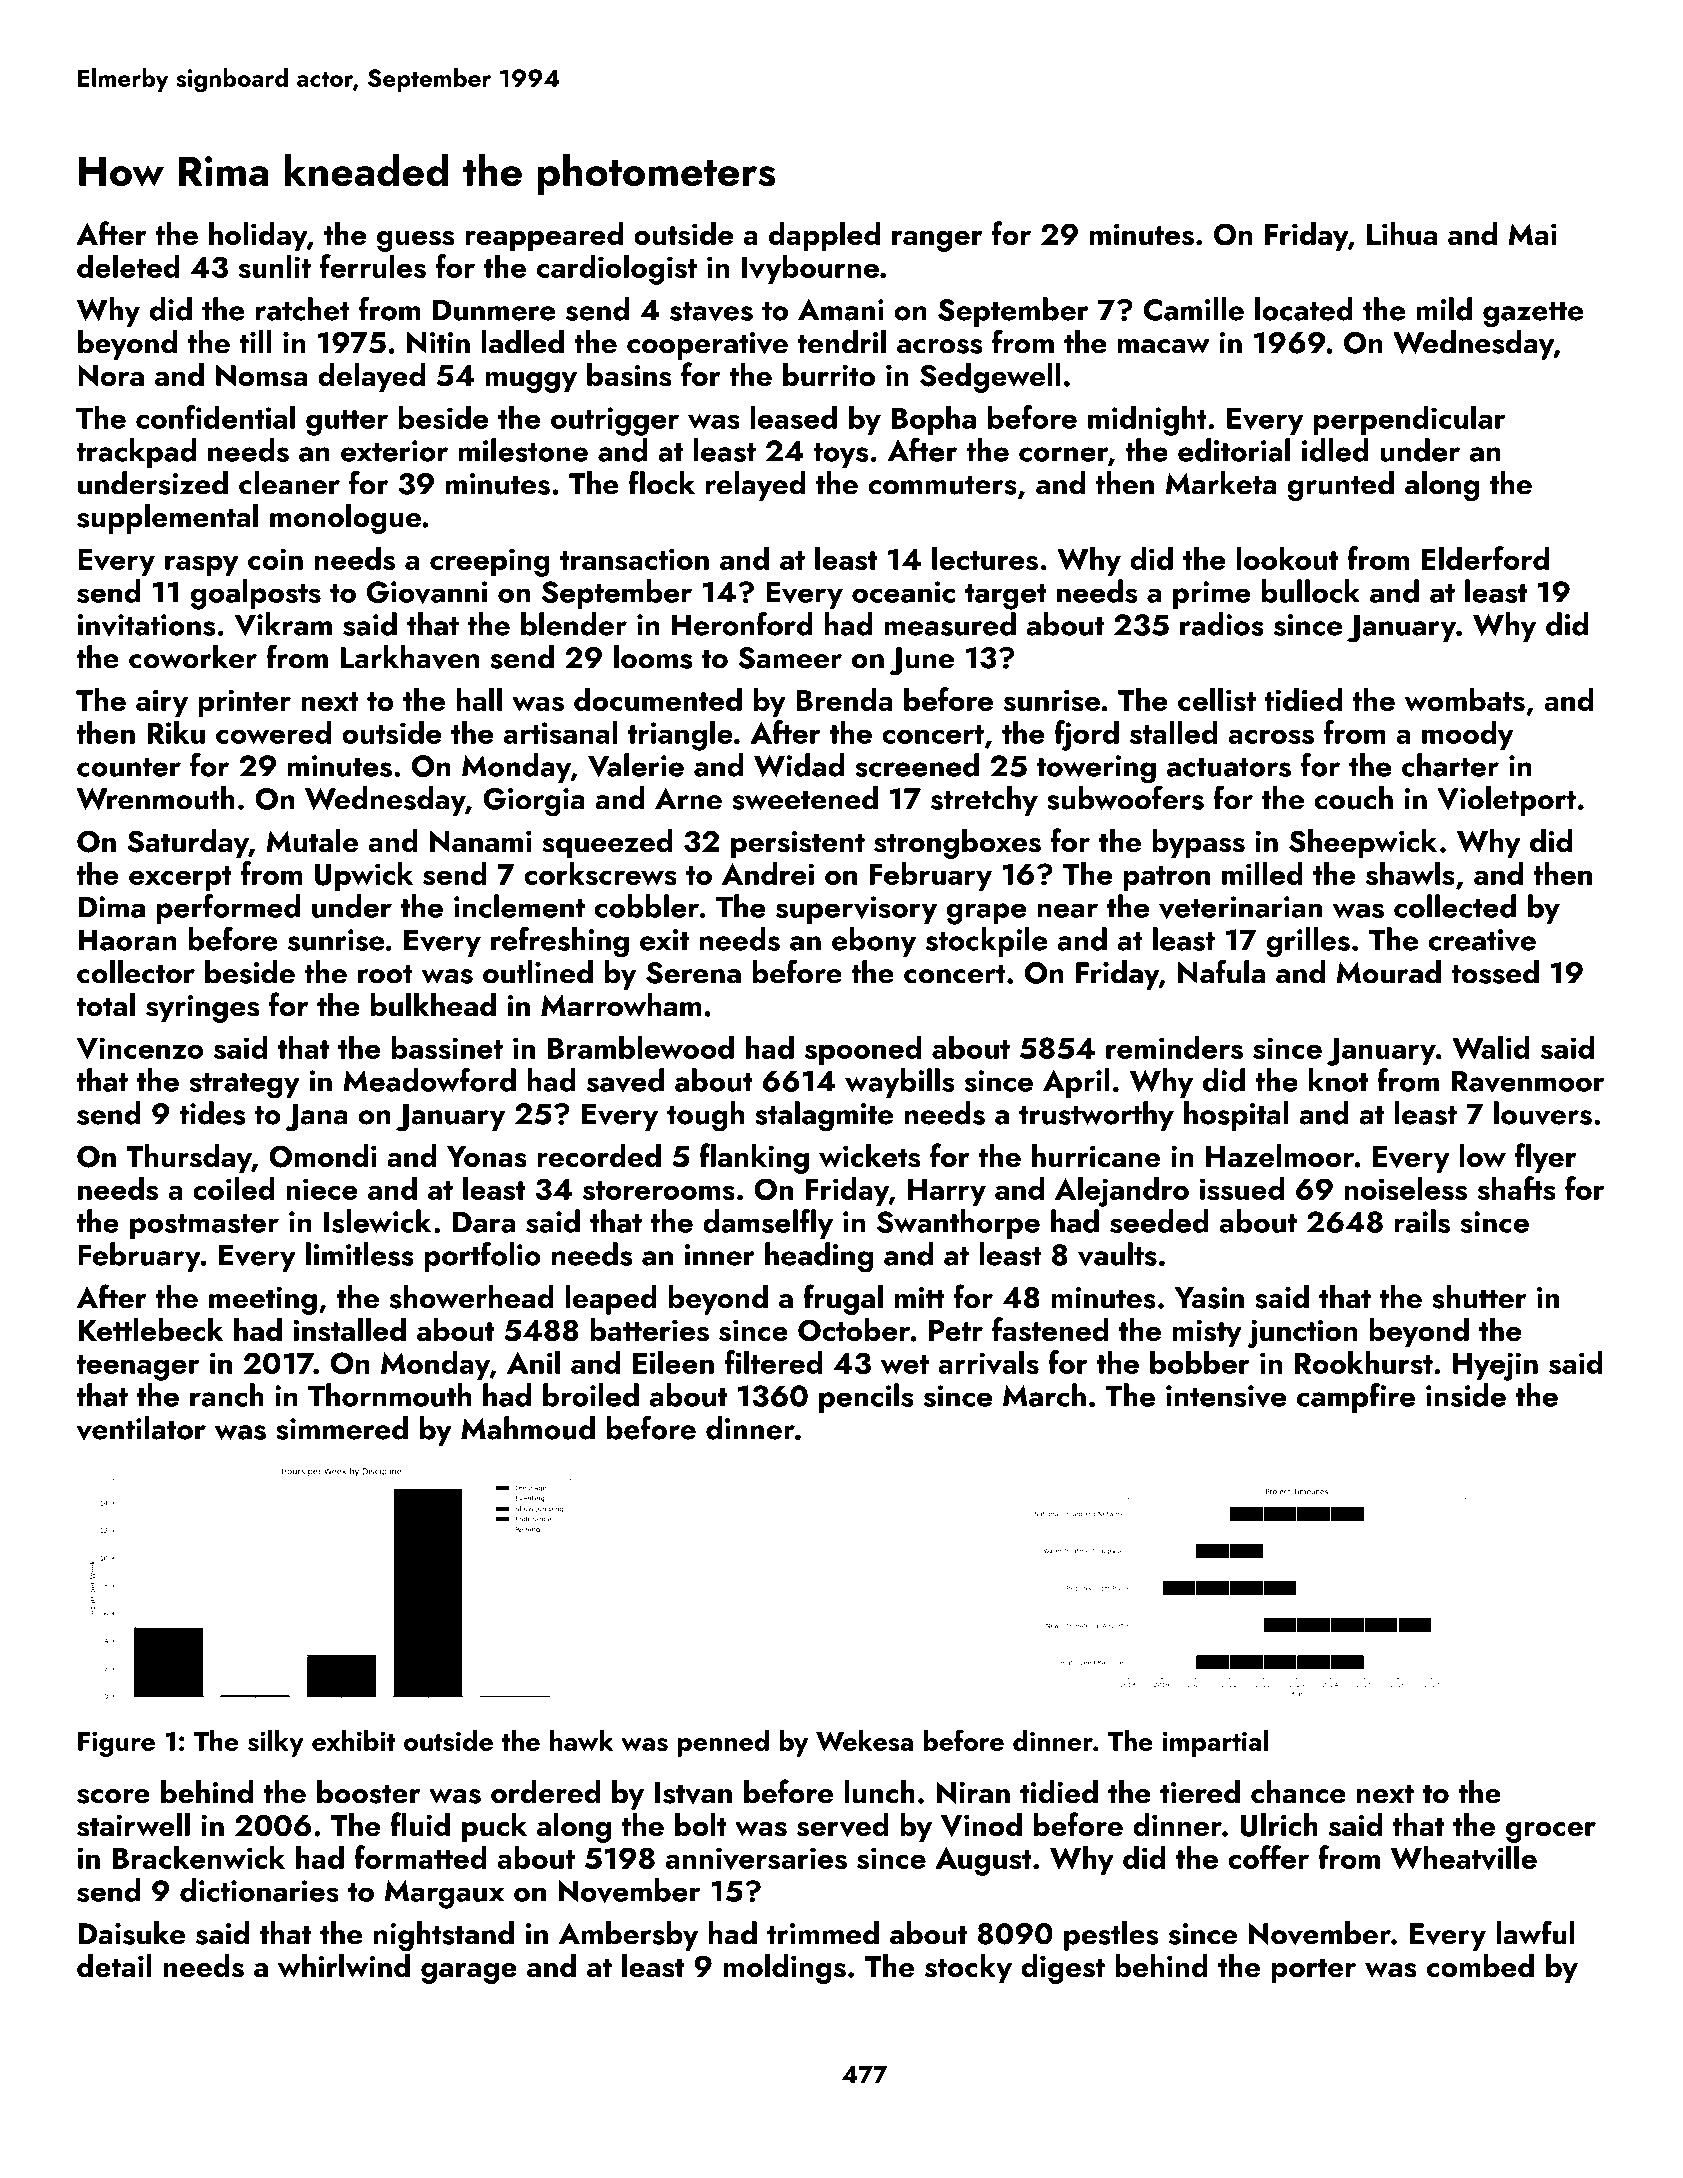 This document has width=1683, height=2178. What do you see at coordinates (273, 732) in the document?
I see `cowered` at bounding box center [273, 732].
